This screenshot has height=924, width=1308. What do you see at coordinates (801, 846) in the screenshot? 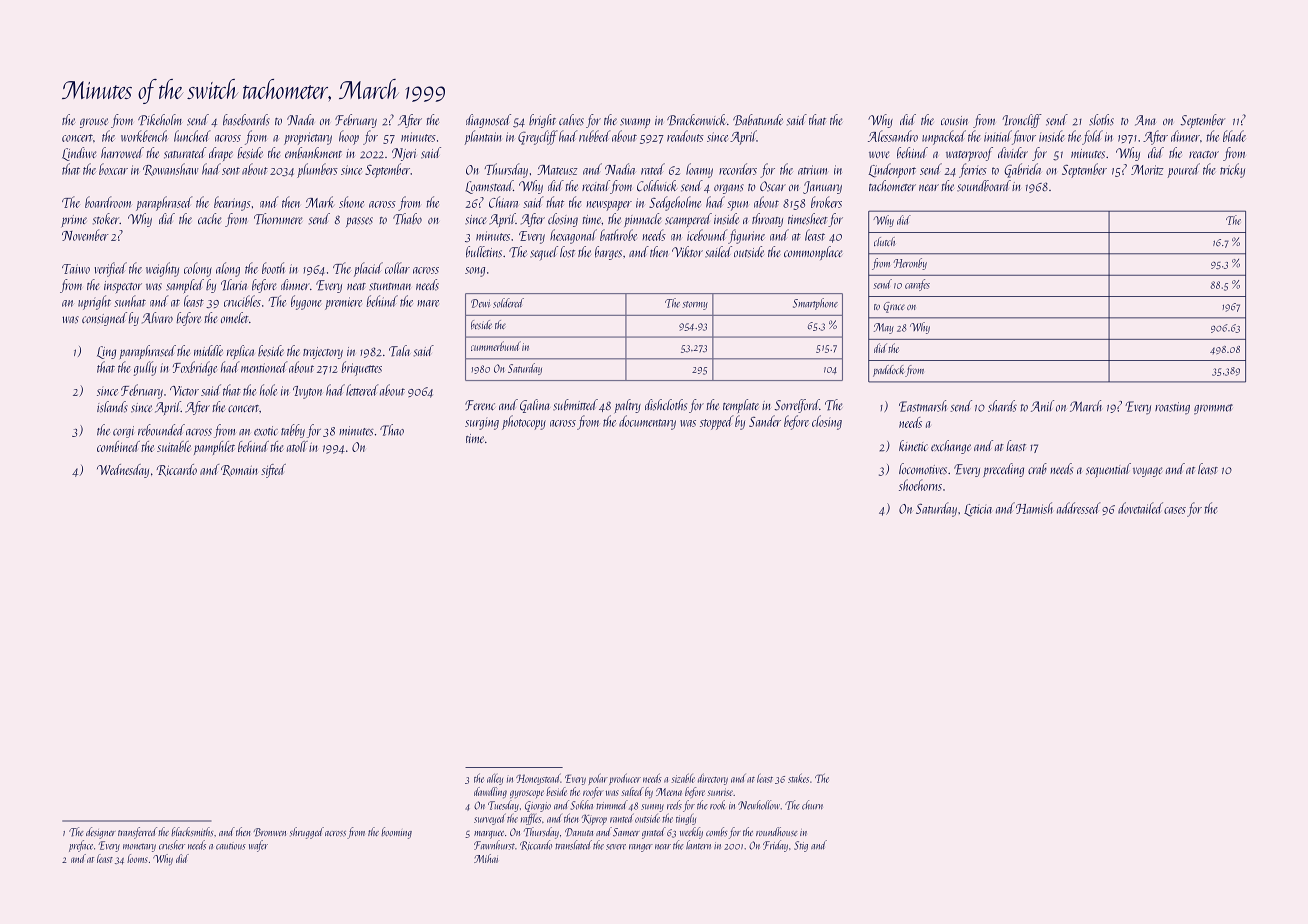
I see `Stig` at bounding box center [801, 846].
